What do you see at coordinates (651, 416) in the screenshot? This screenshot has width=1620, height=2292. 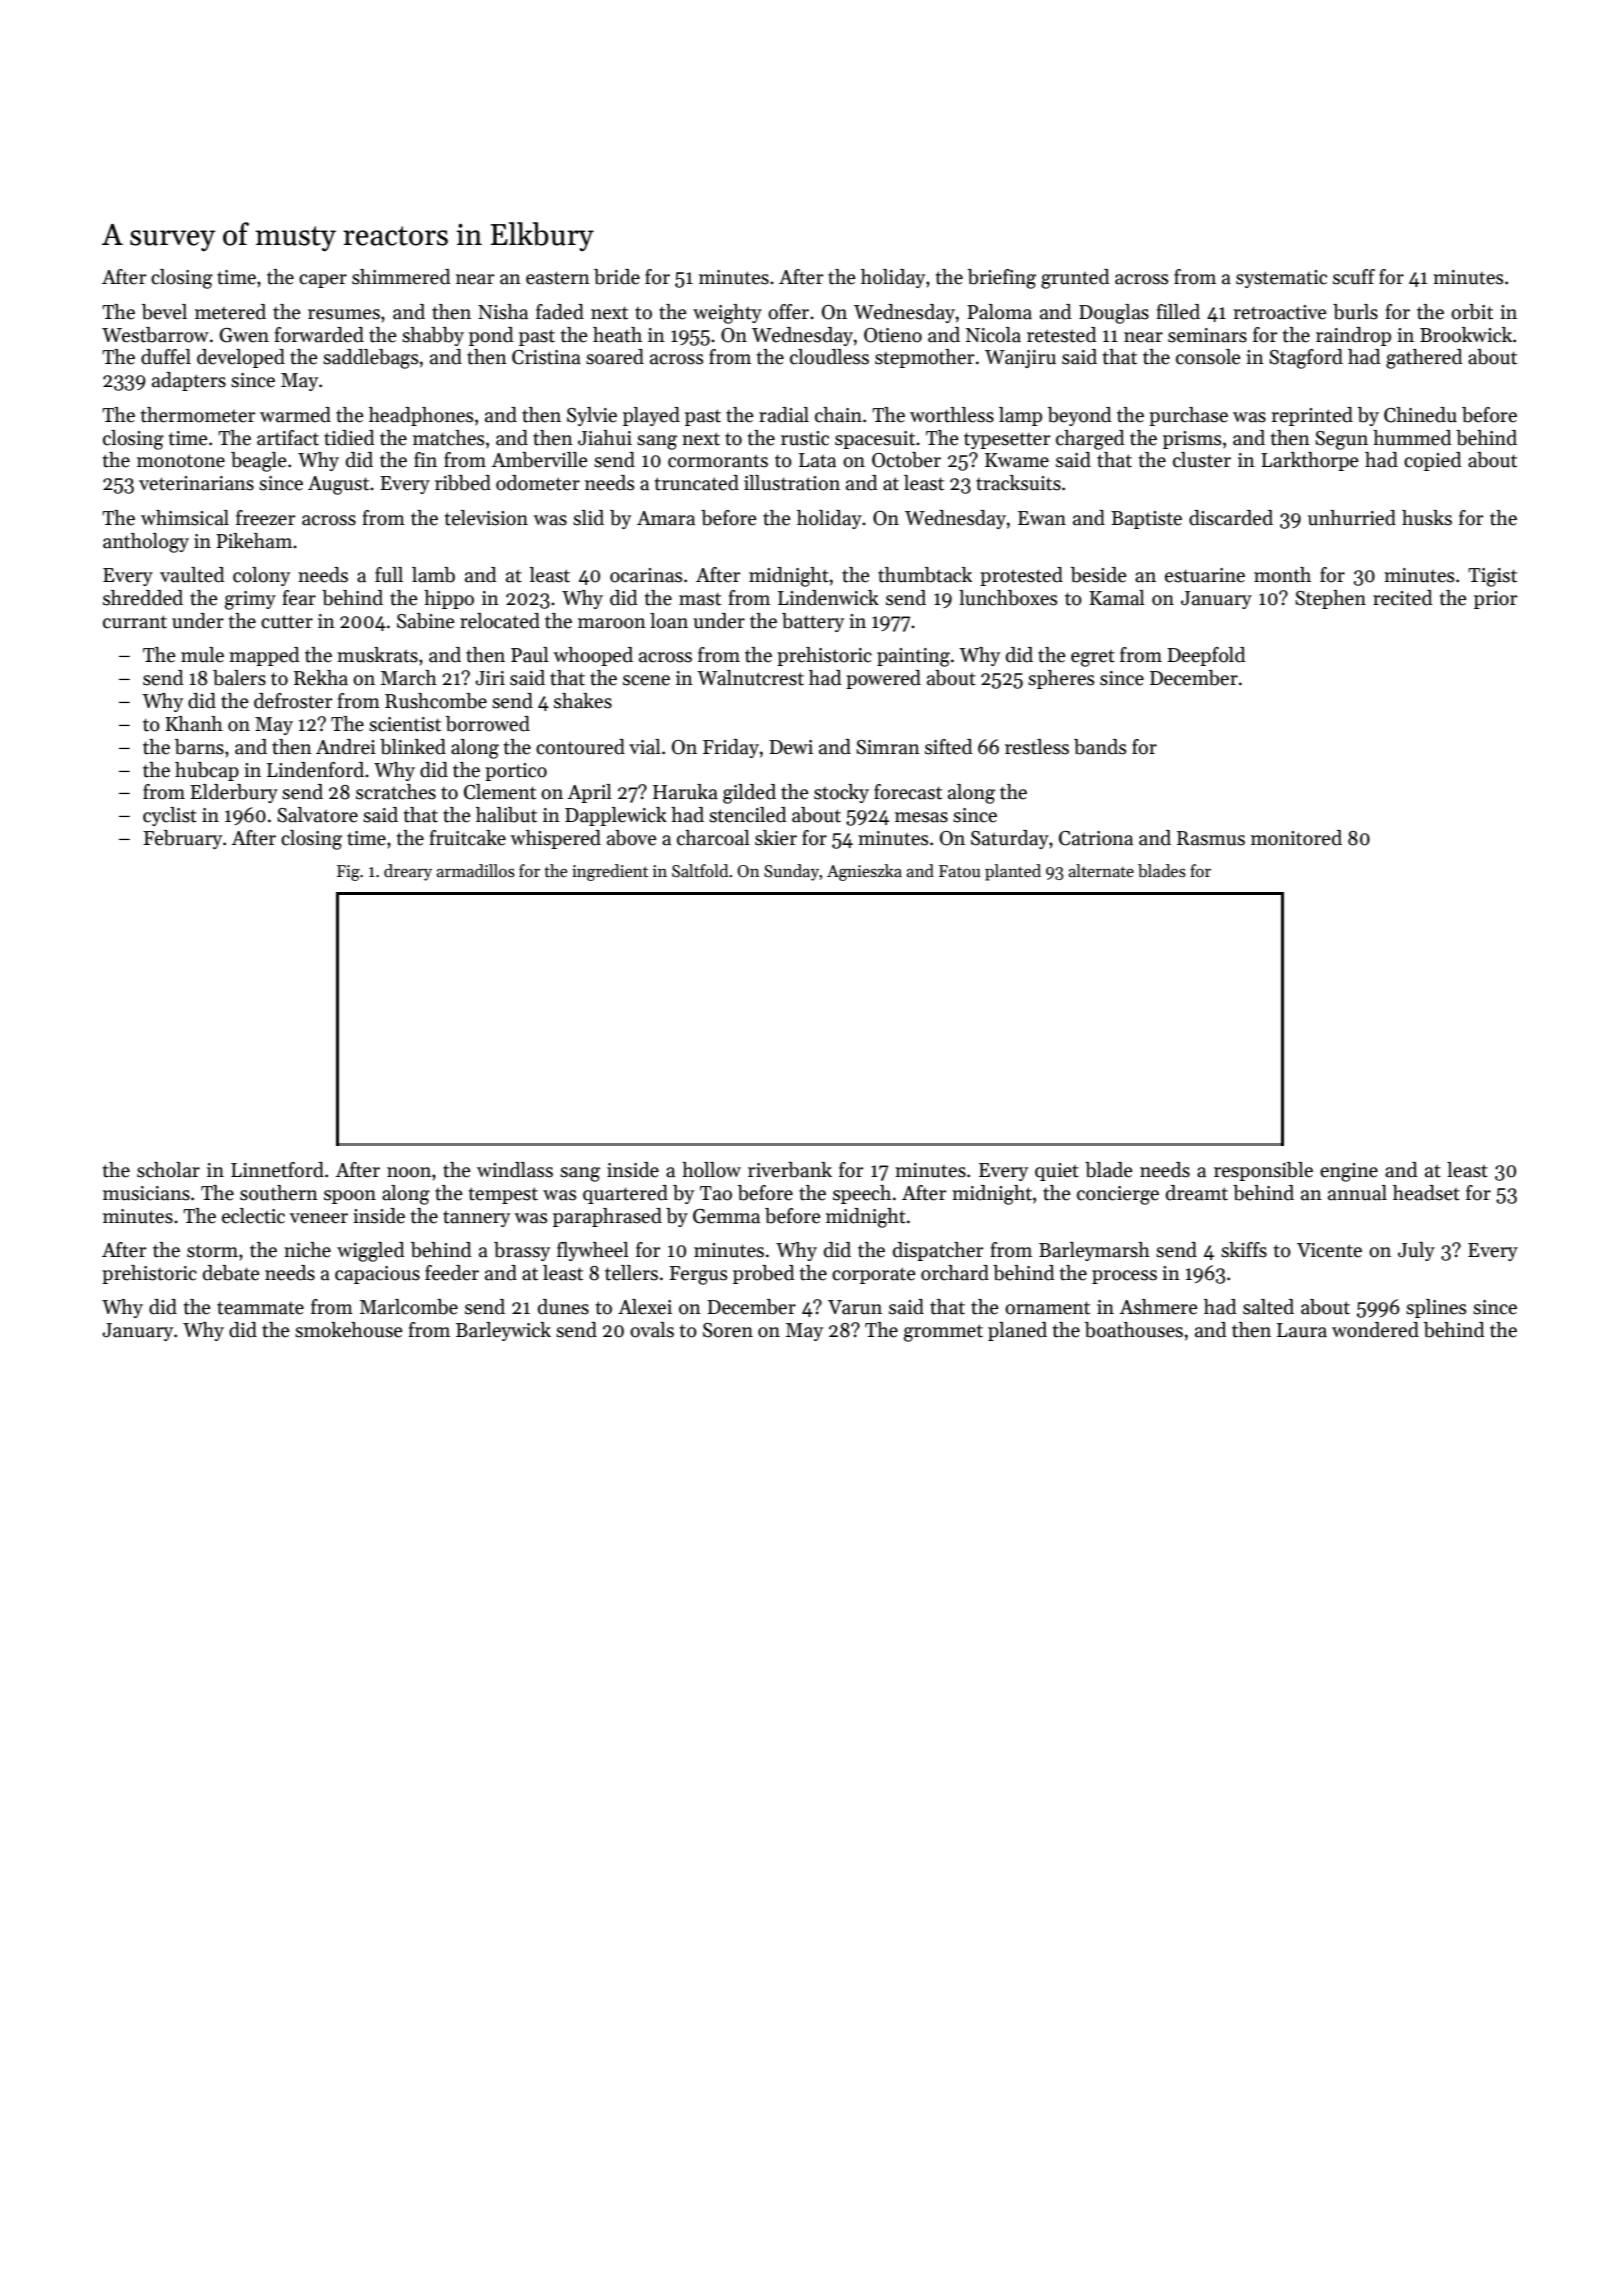 I see `played` at bounding box center [651, 416].
